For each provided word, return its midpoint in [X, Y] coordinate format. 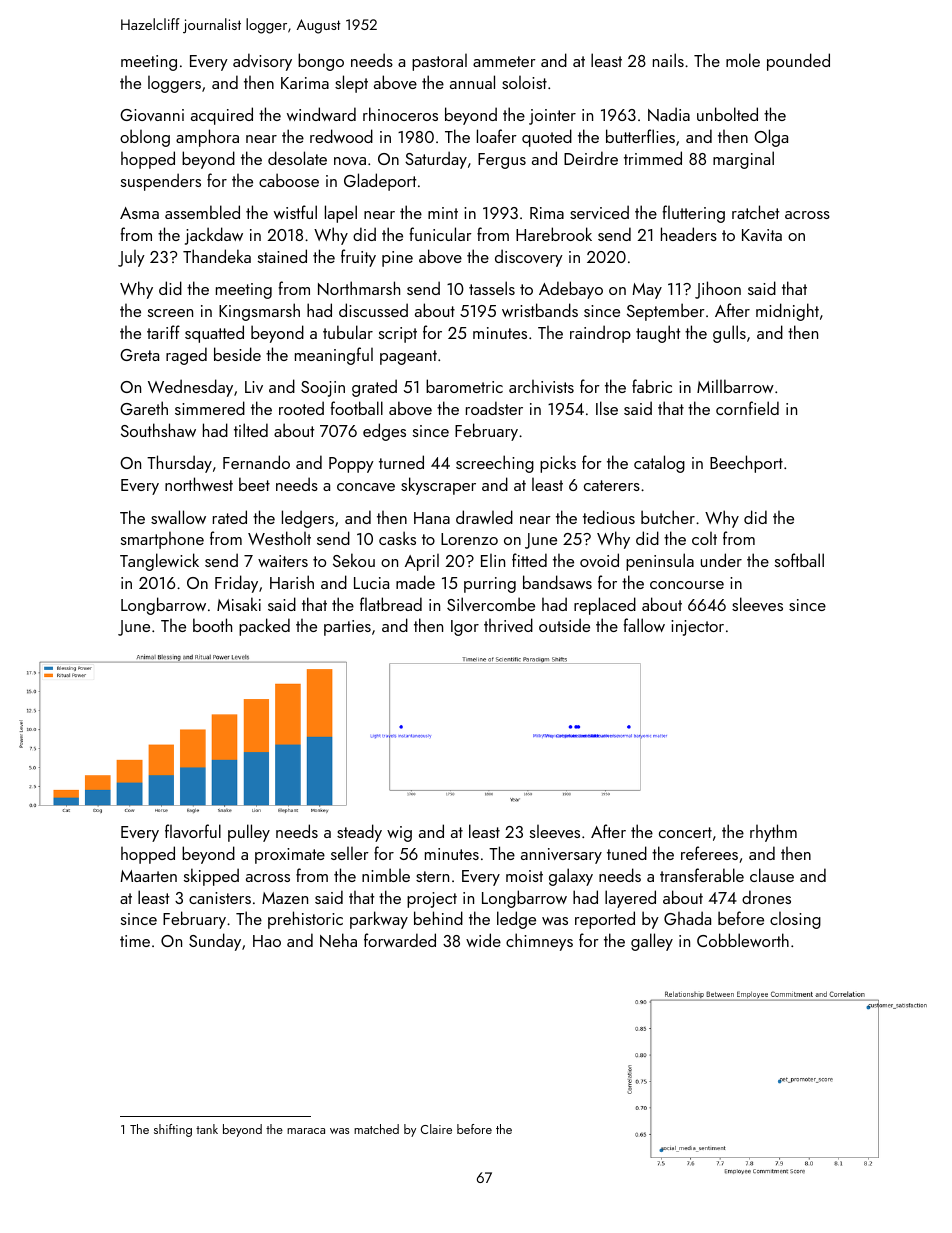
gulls [729, 334]
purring [490, 585]
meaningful [334, 356]
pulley [249, 833]
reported [605, 920]
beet [254, 484]
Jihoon [718, 290]
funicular [440, 234]
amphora [207, 138]
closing [795, 920]
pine [397, 259]
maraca [306, 1131]
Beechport [746, 464]
